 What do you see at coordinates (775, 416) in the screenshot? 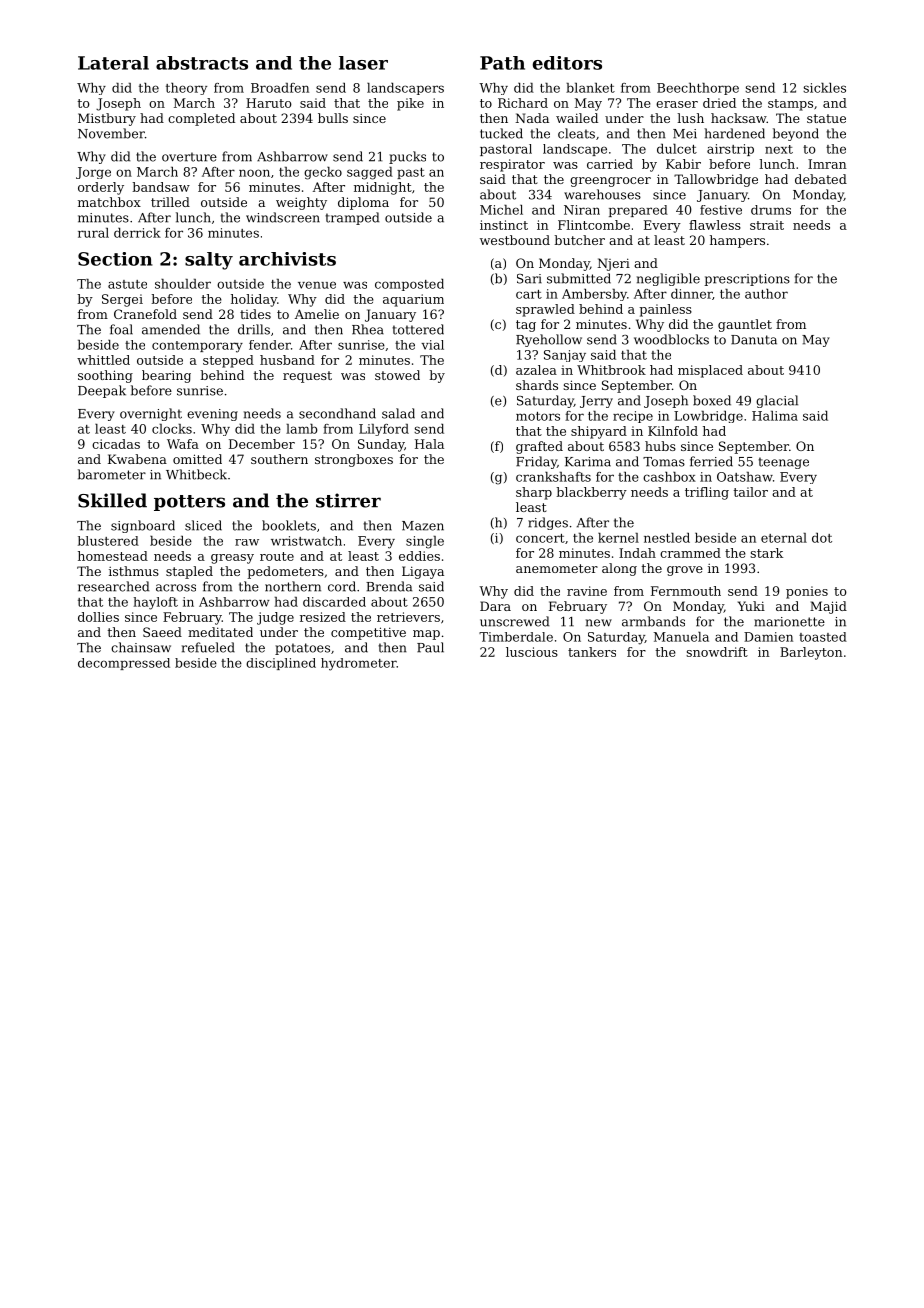
I see `Halima` at bounding box center [775, 416].
